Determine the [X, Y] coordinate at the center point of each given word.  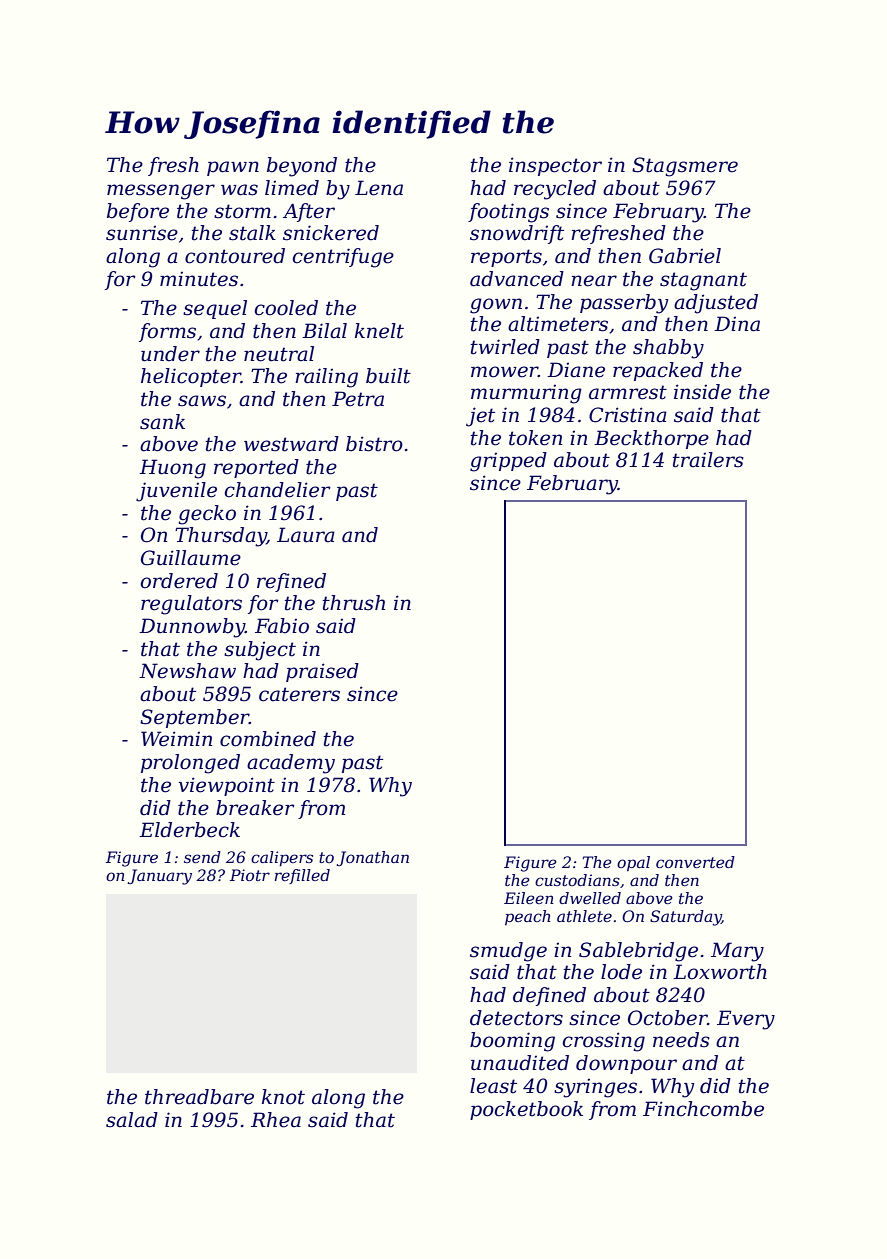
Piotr [250, 875]
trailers [708, 460]
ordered [179, 581]
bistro [374, 444]
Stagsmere [685, 167]
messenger [161, 192]
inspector [555, 166]
